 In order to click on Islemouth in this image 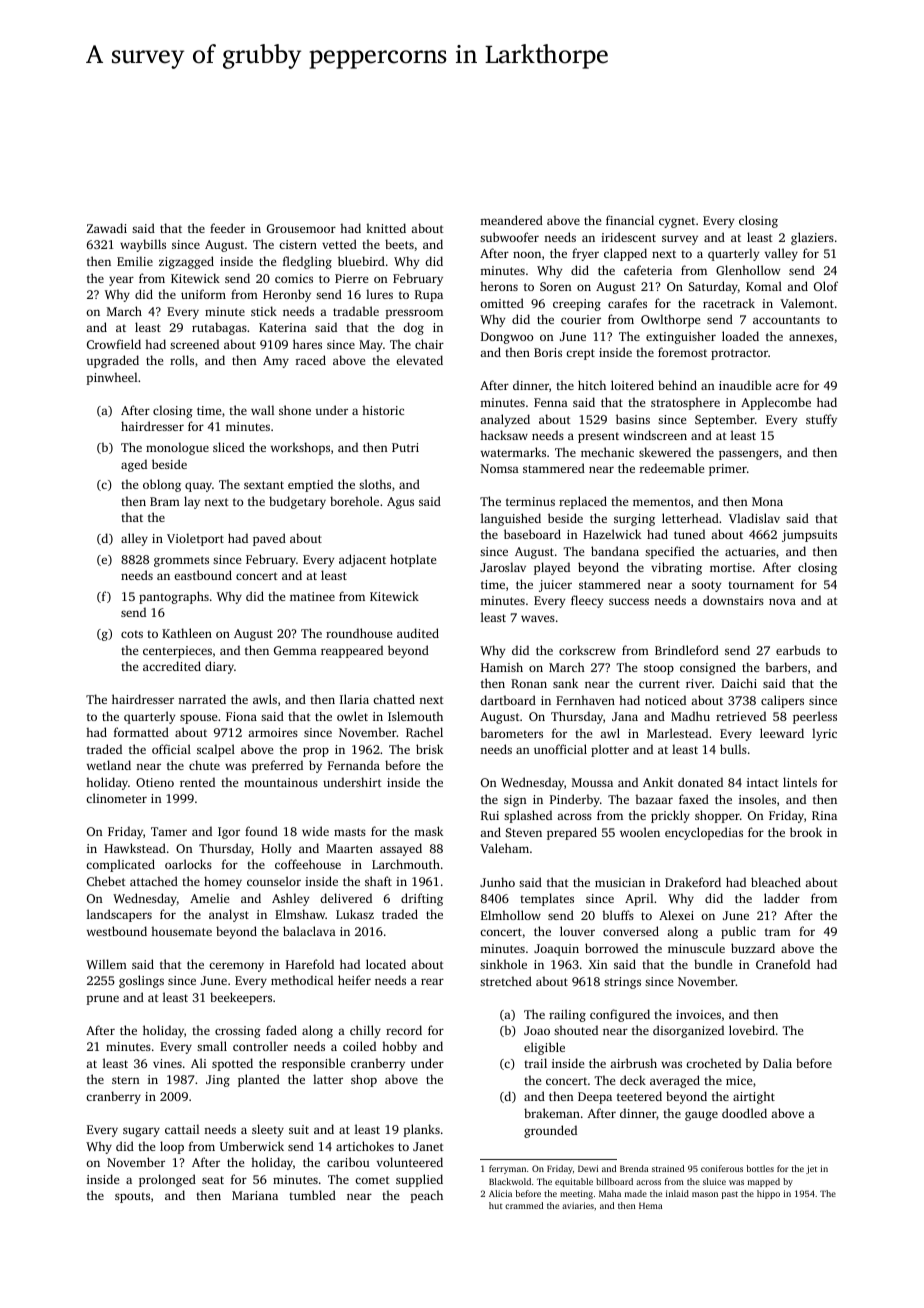, I will do `click(415, 716)`.
